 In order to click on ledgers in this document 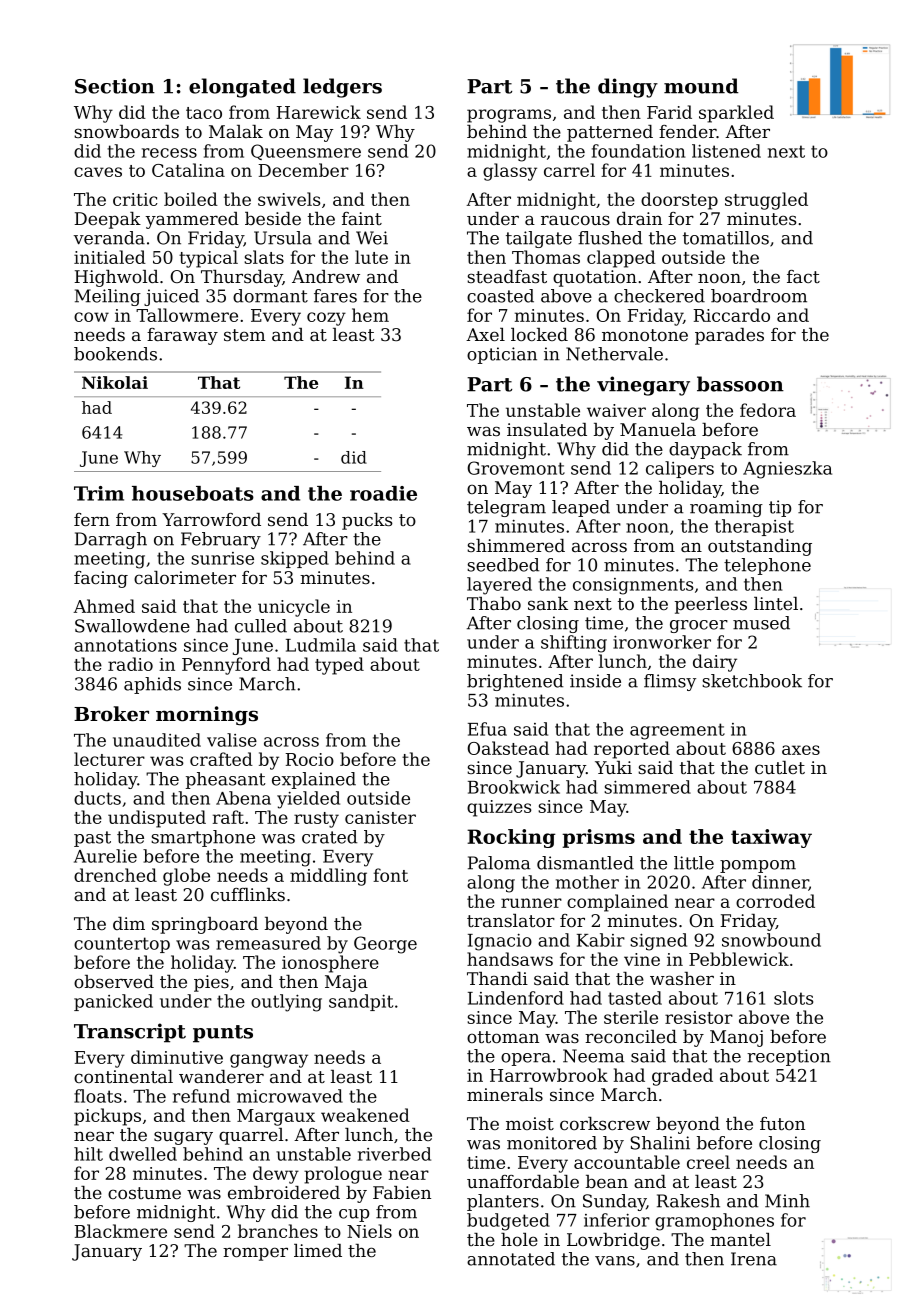, I will do `click(342, 88)`.
